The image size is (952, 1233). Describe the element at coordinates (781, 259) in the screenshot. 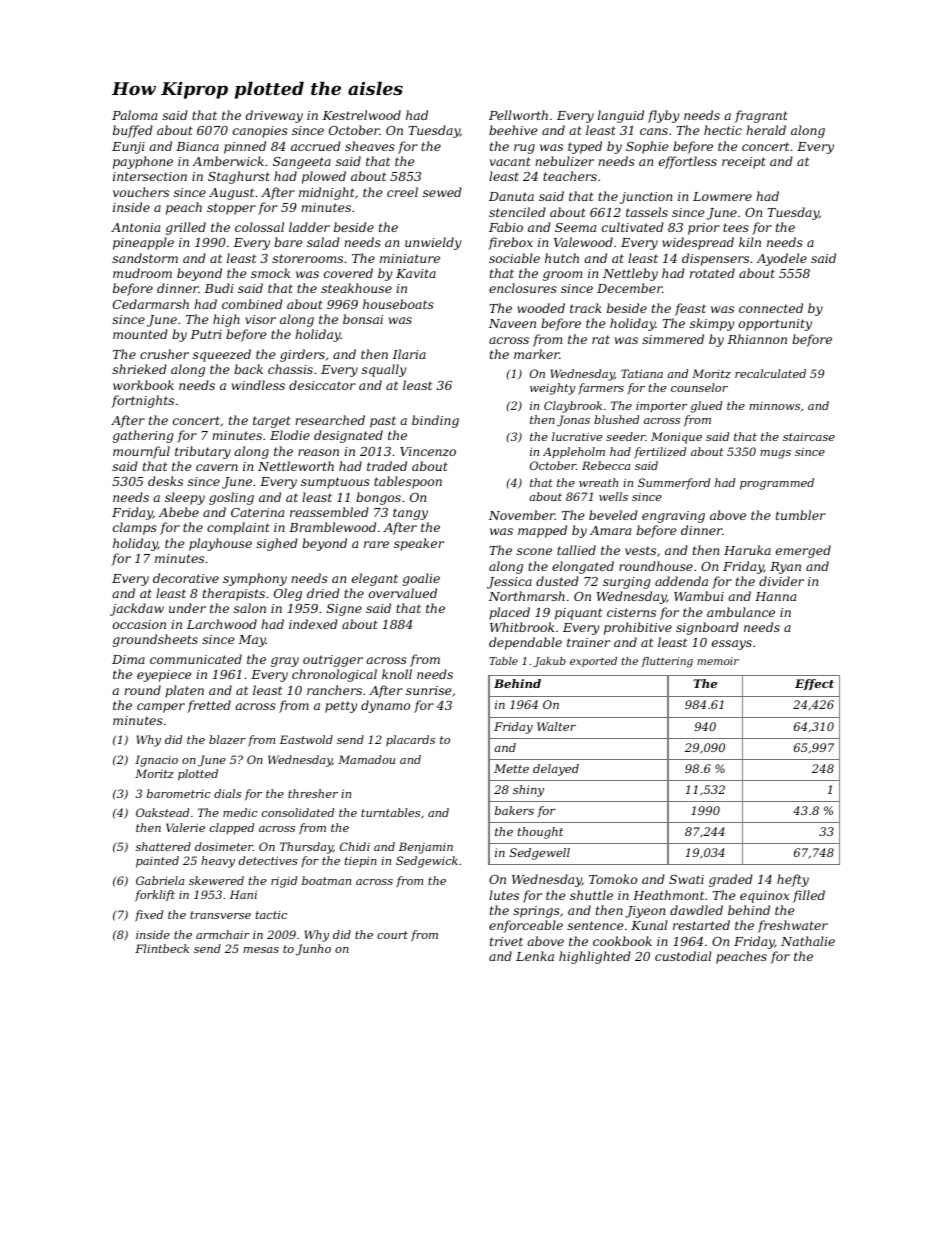

I see `Ayodele` at that location.
